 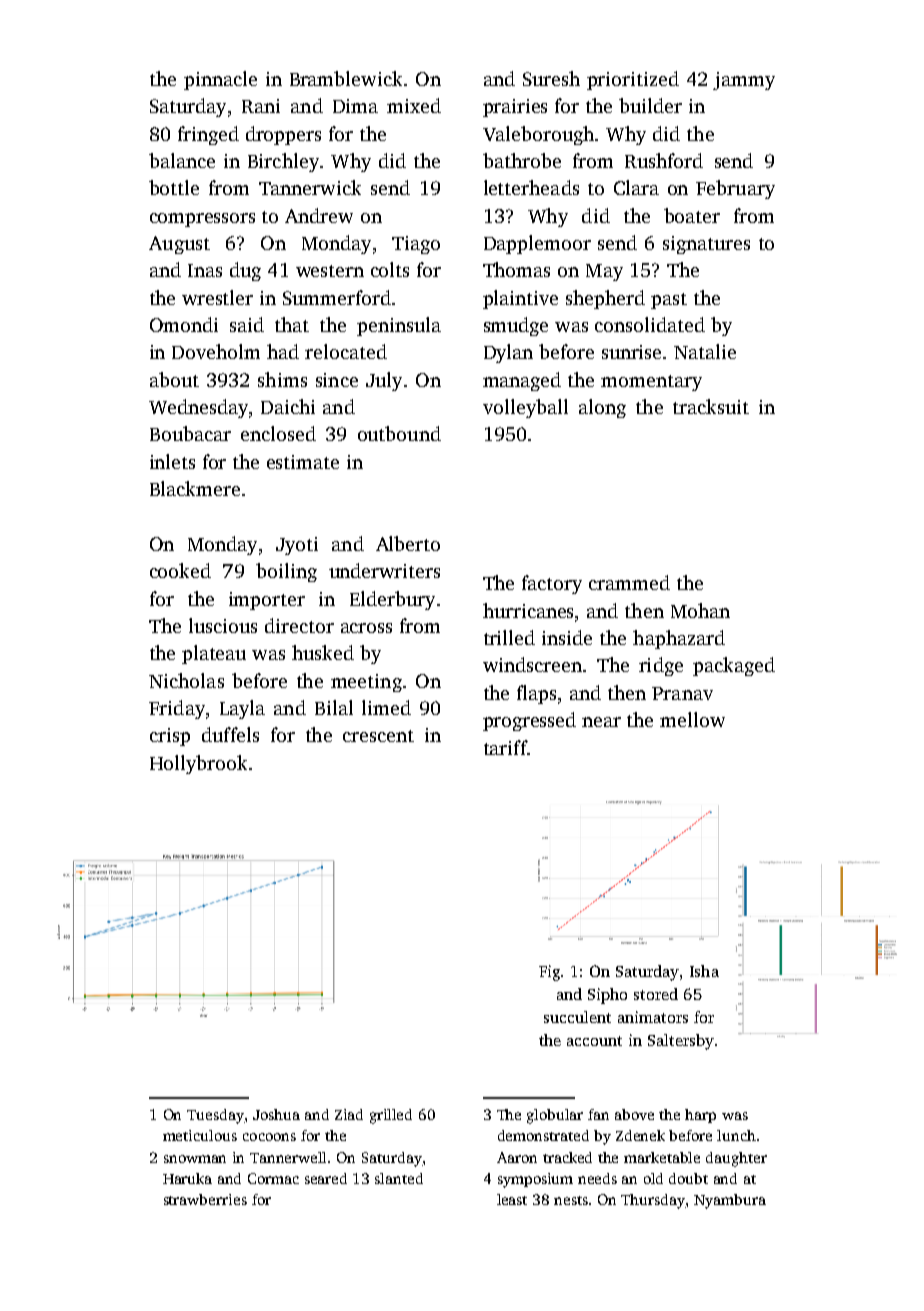 What do you see at coordinates (744, 81) in the page?
I see `jammy` at bounding box center [744, 81].
